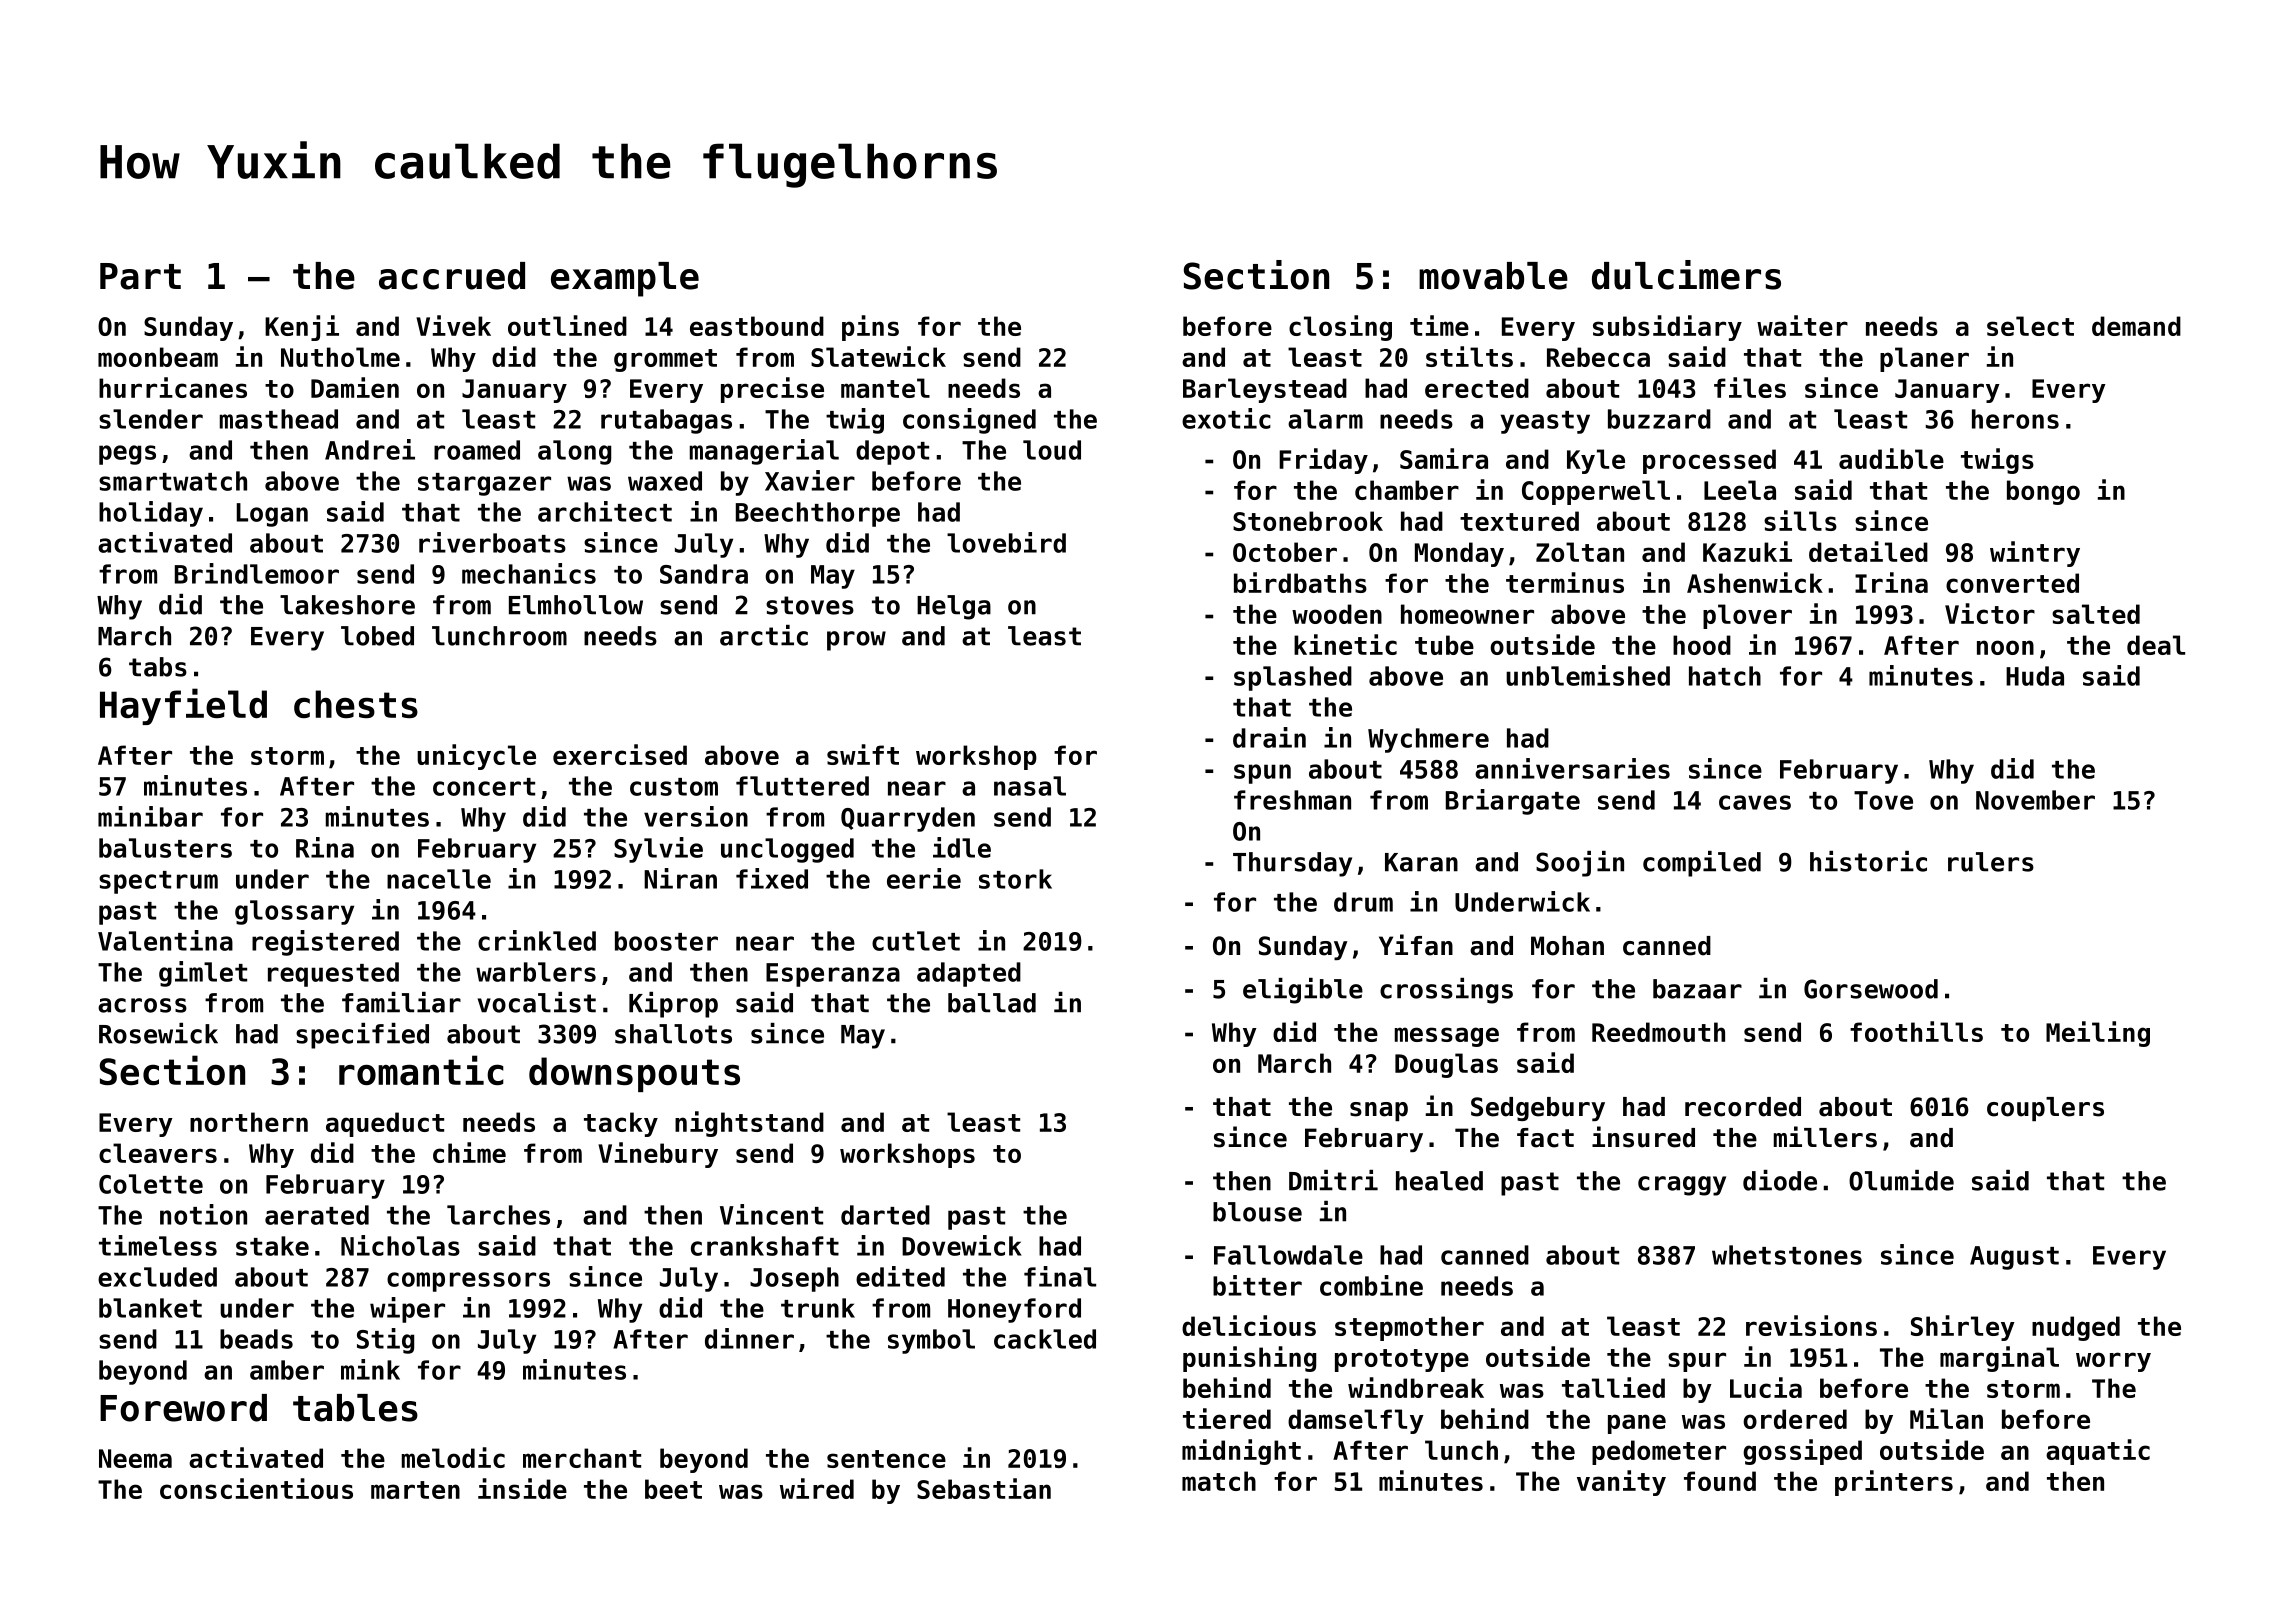 This screenshot has width=2292, height=1620. What do you see at coordinates (257, 573) in the screenshot?
I see `Brindlemoor` at bounding box center [257, 573].
